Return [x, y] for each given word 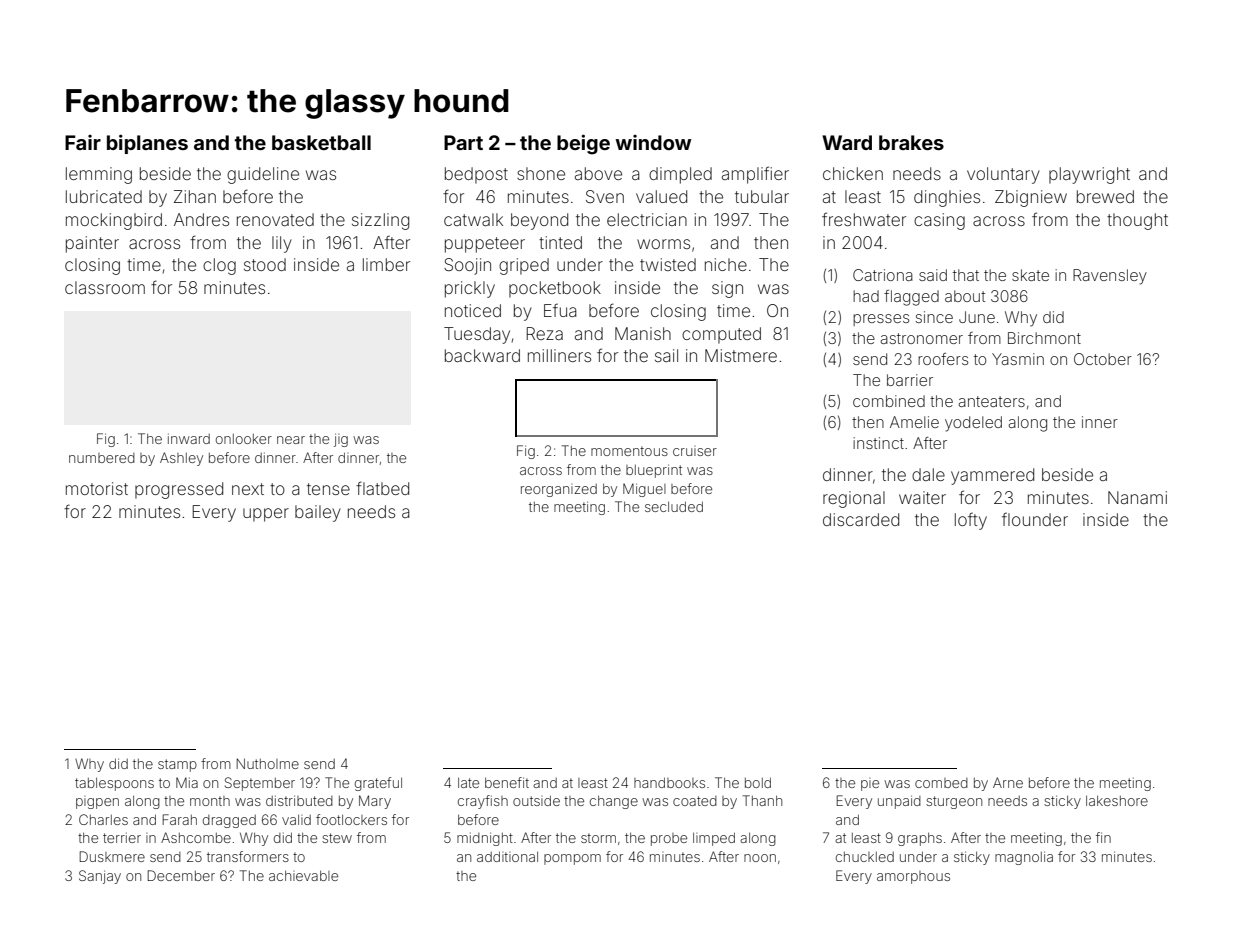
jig [341, 440]
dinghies [947, 198]
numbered [102, 458]
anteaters [992, 401]
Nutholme [267, 763]
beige [583, 144]
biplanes [147, 144]
